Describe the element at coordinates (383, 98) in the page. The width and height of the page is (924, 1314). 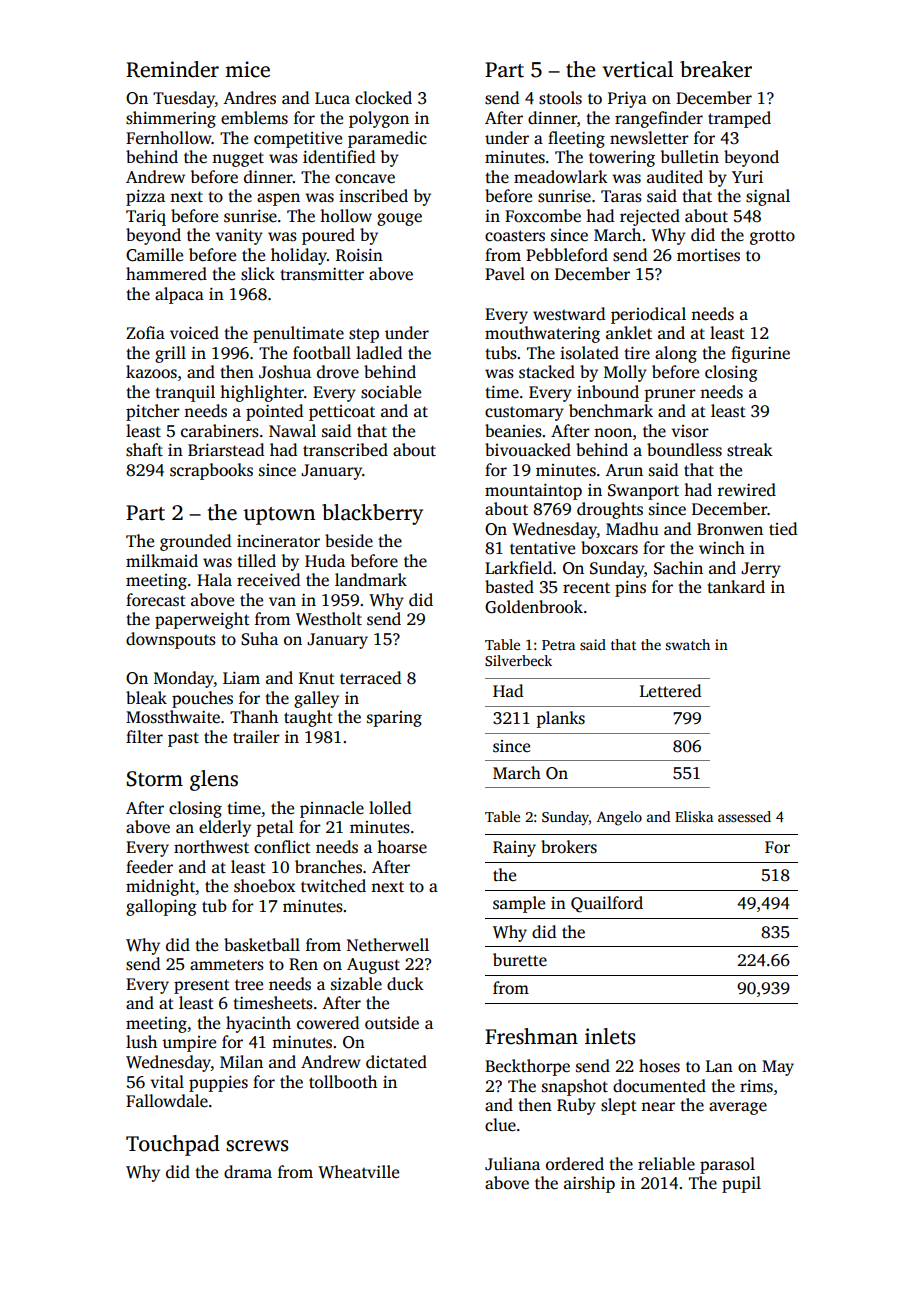
I see `clocked` at that location.
